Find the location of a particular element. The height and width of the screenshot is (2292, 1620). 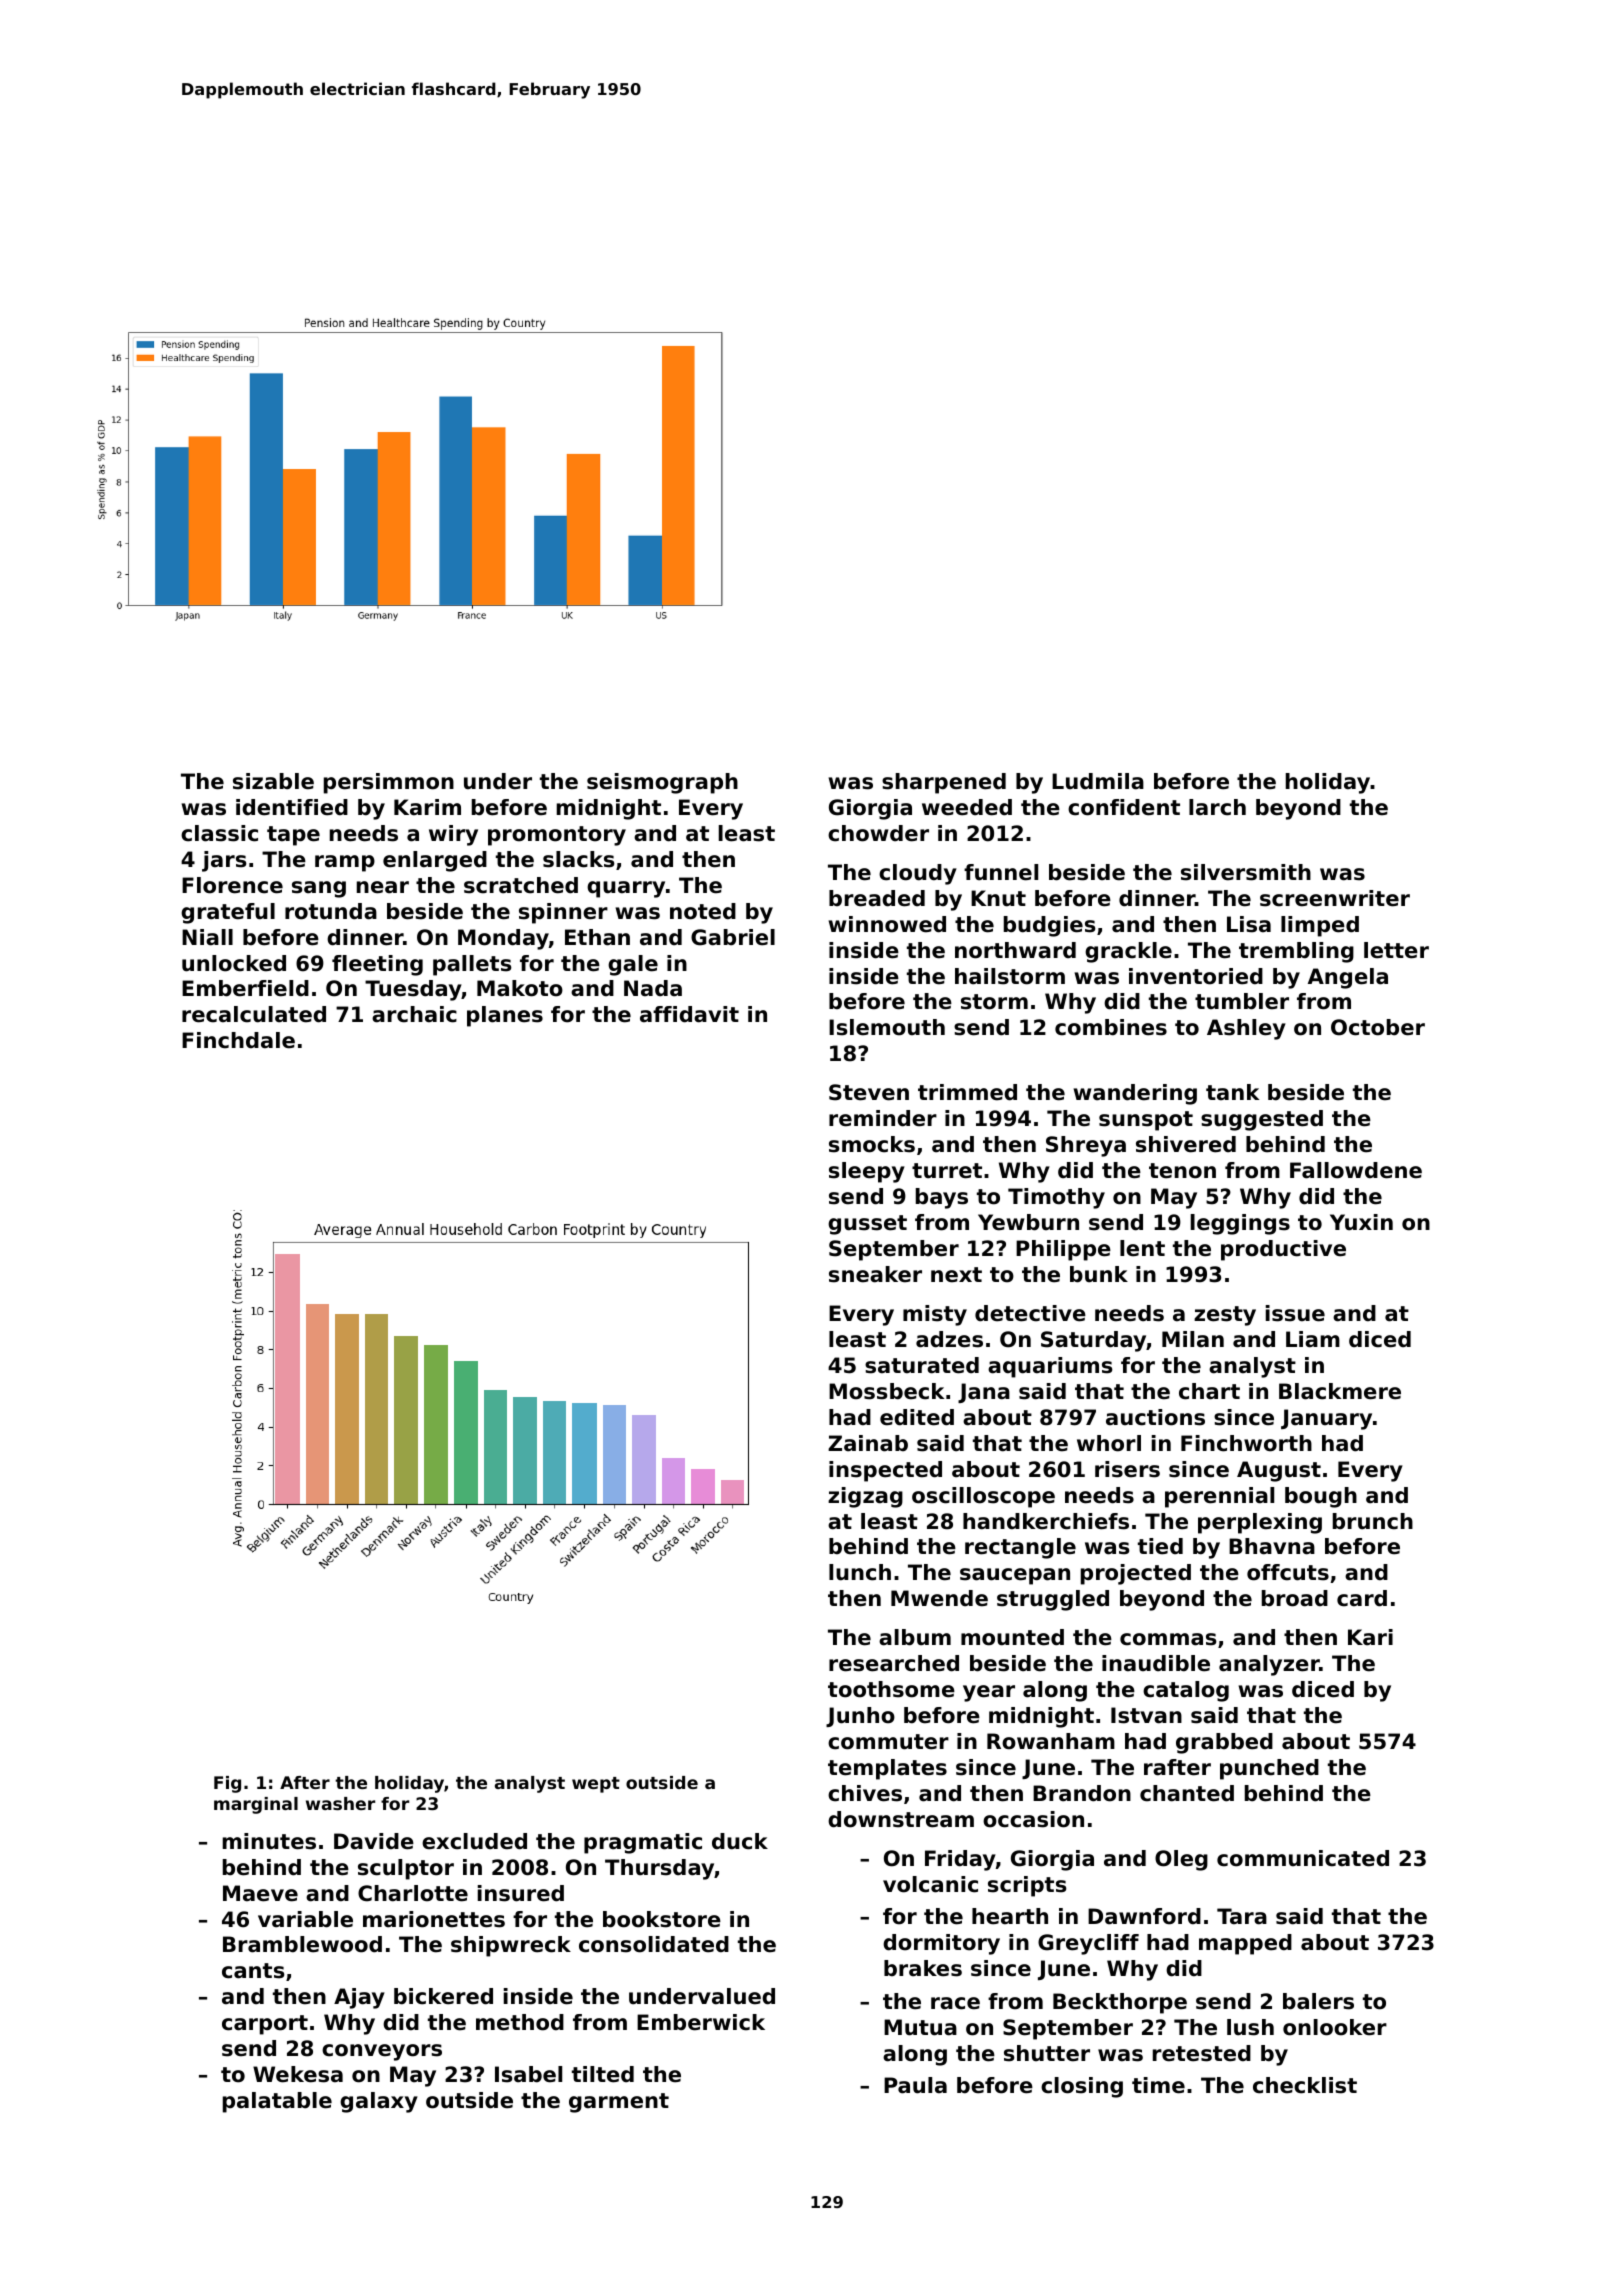

near is located at coordinates (383, 887).
